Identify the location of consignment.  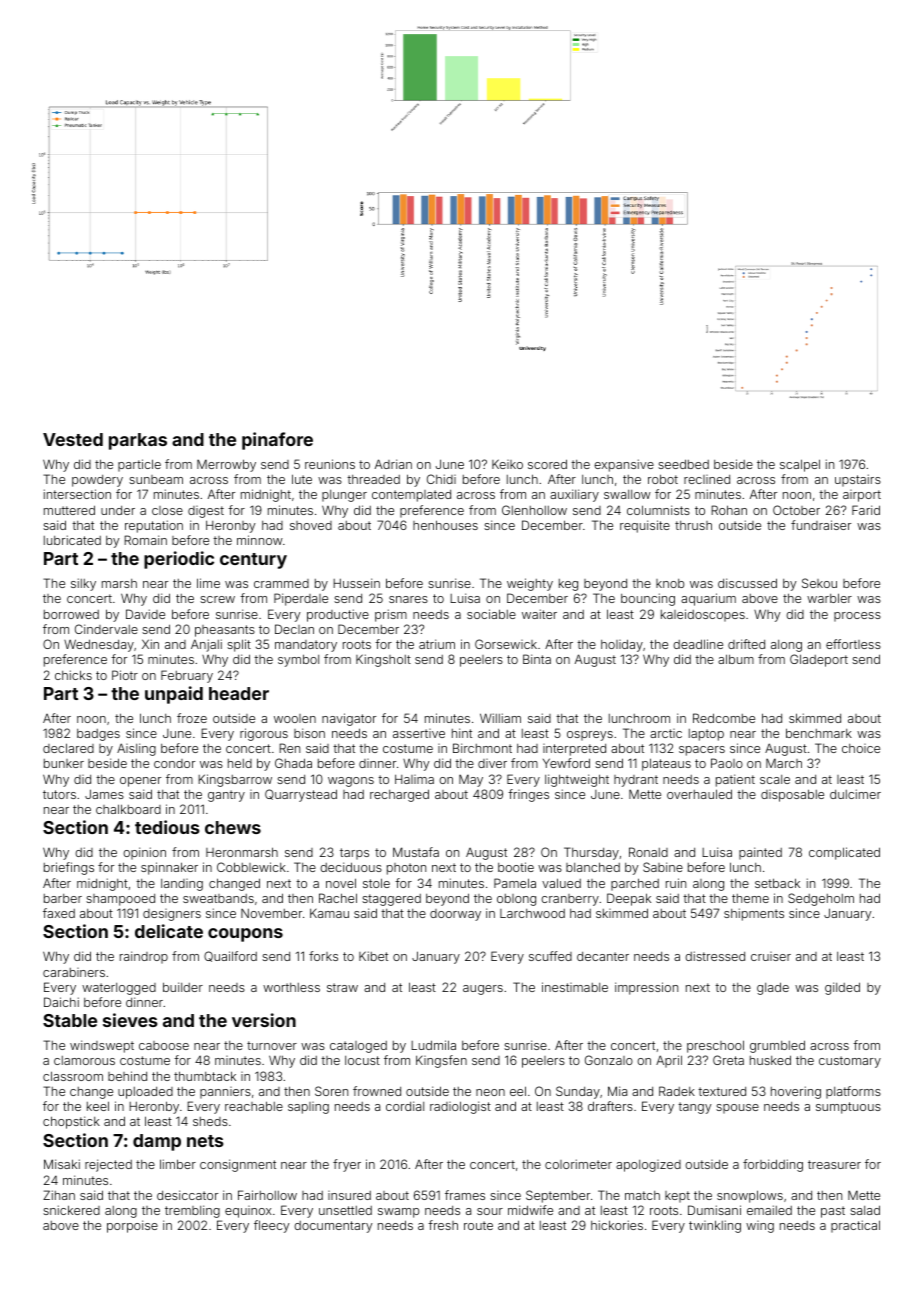
(238, 1165).
